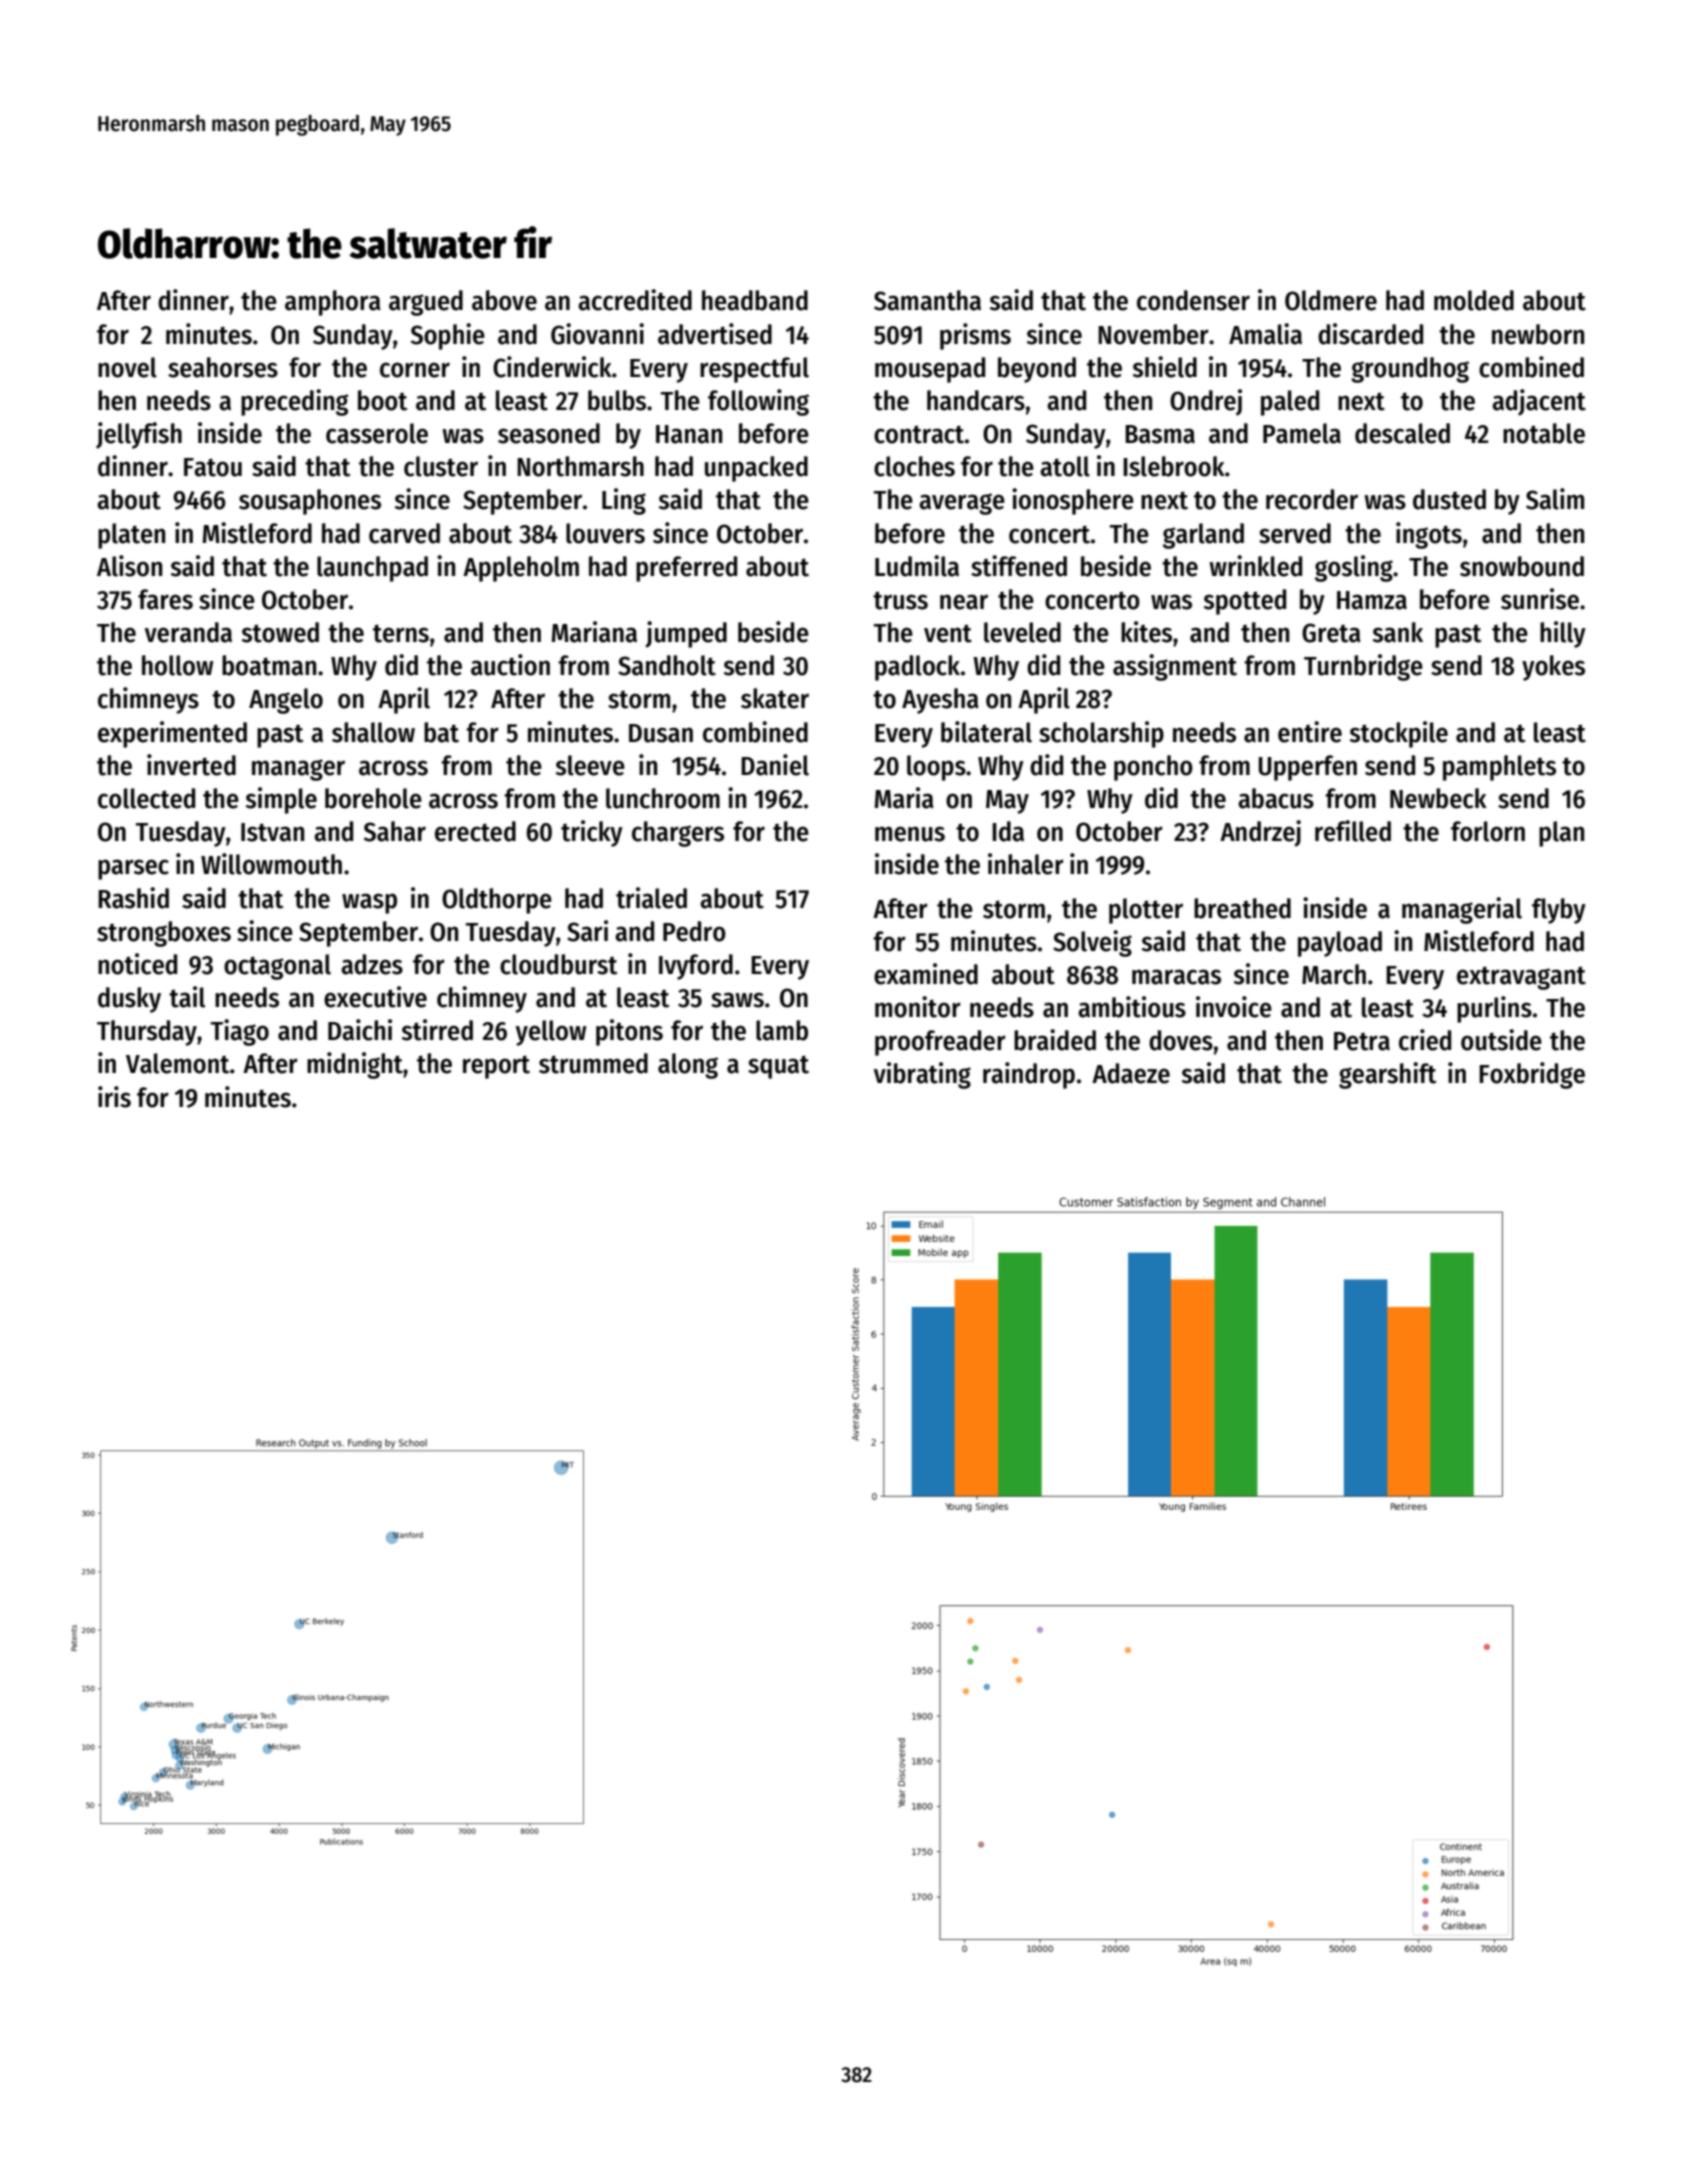 The image size is (1683, 2178). Describe the element at coordinates (1538, 334) in the page. I see `newborn` at that location.
